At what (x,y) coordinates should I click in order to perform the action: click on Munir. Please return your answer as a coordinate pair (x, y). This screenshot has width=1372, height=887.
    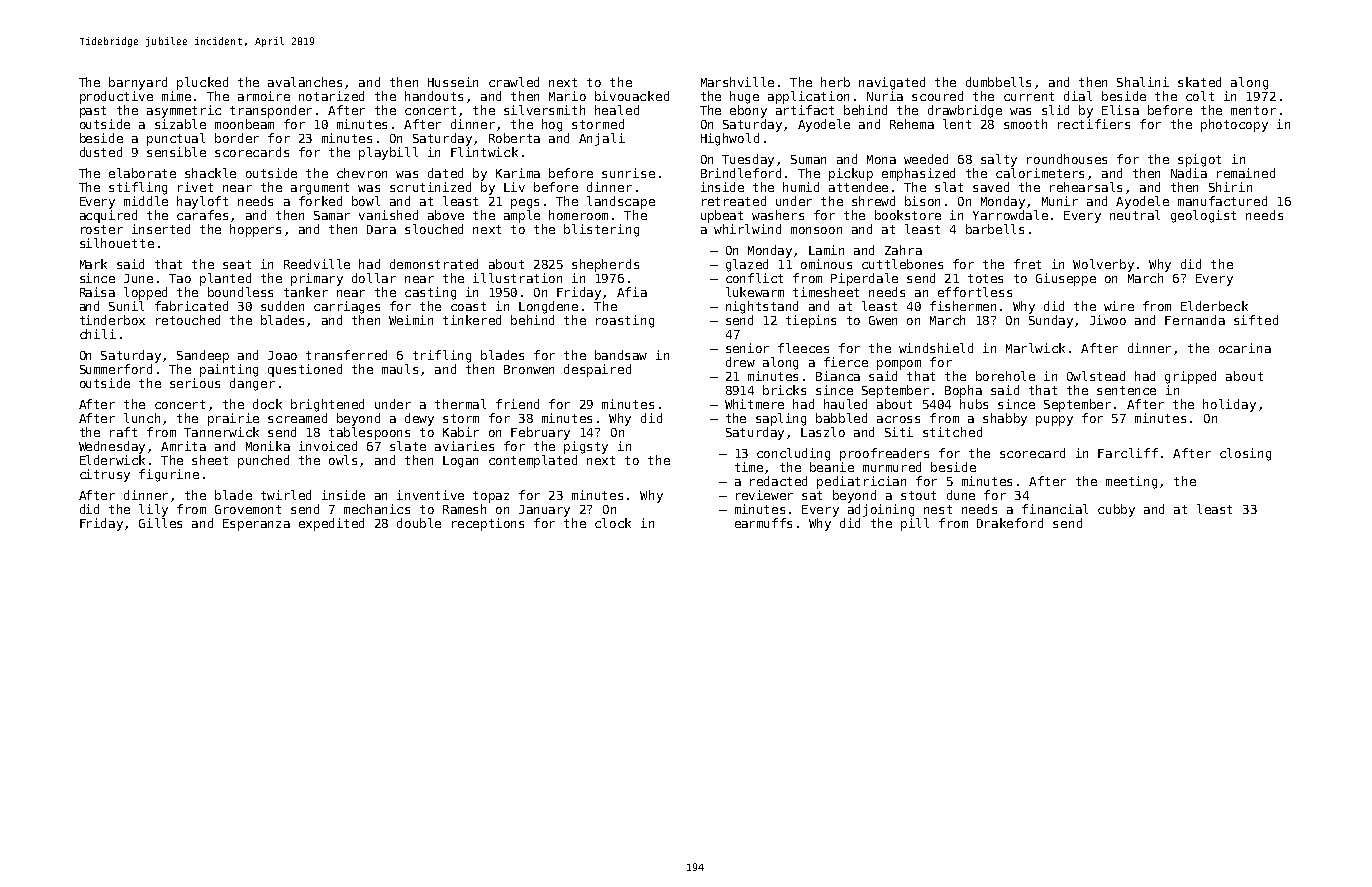
    Looking at the image, I should click on (1060, 201).
